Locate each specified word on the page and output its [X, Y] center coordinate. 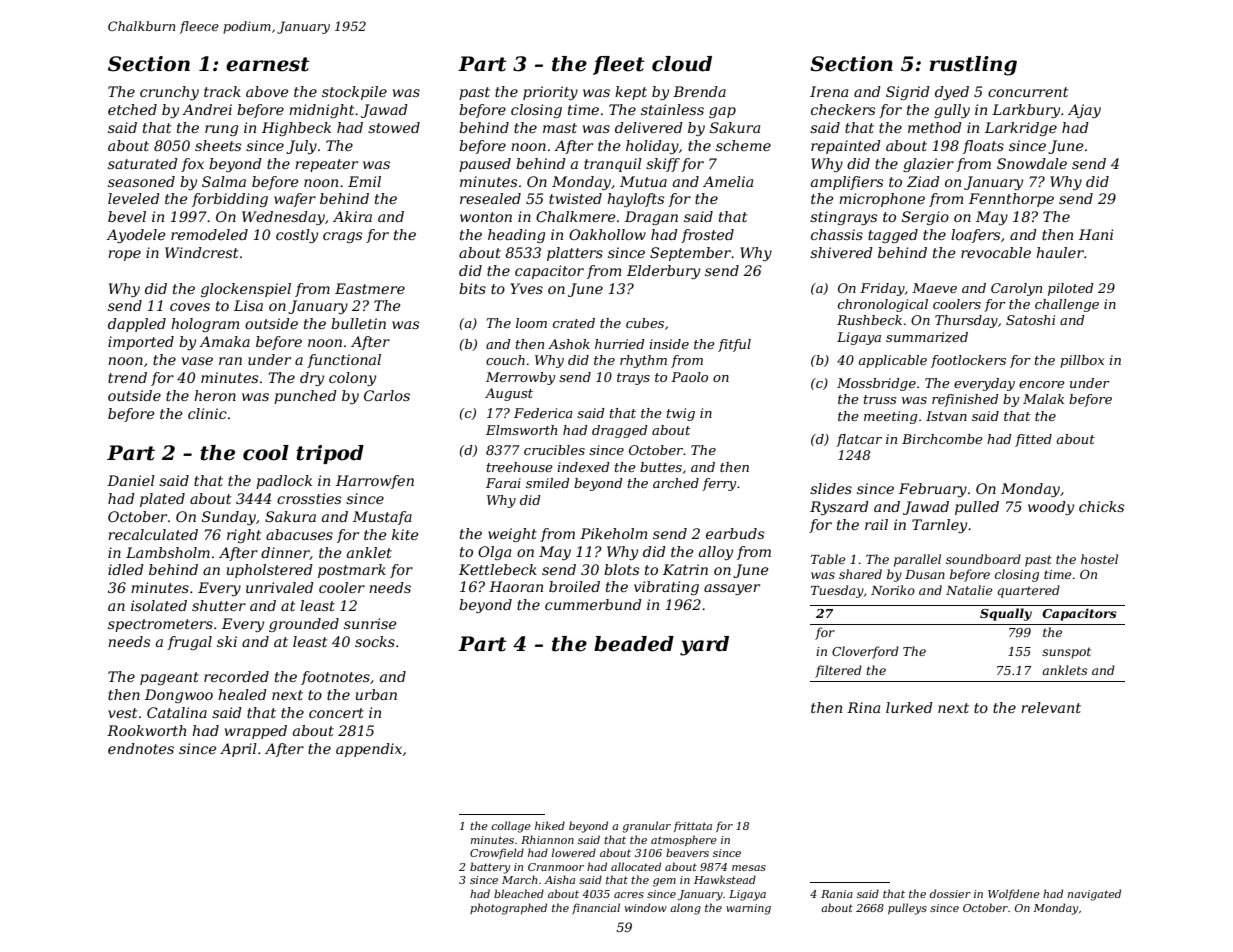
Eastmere [370, 288]
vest [122, 713]
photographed [508, 909]
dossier [950, 893]
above [267, 91]
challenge [1067, 305]
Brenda [699, 91]
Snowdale [1032, 163]
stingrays [843, 218]
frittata [693, 826]
